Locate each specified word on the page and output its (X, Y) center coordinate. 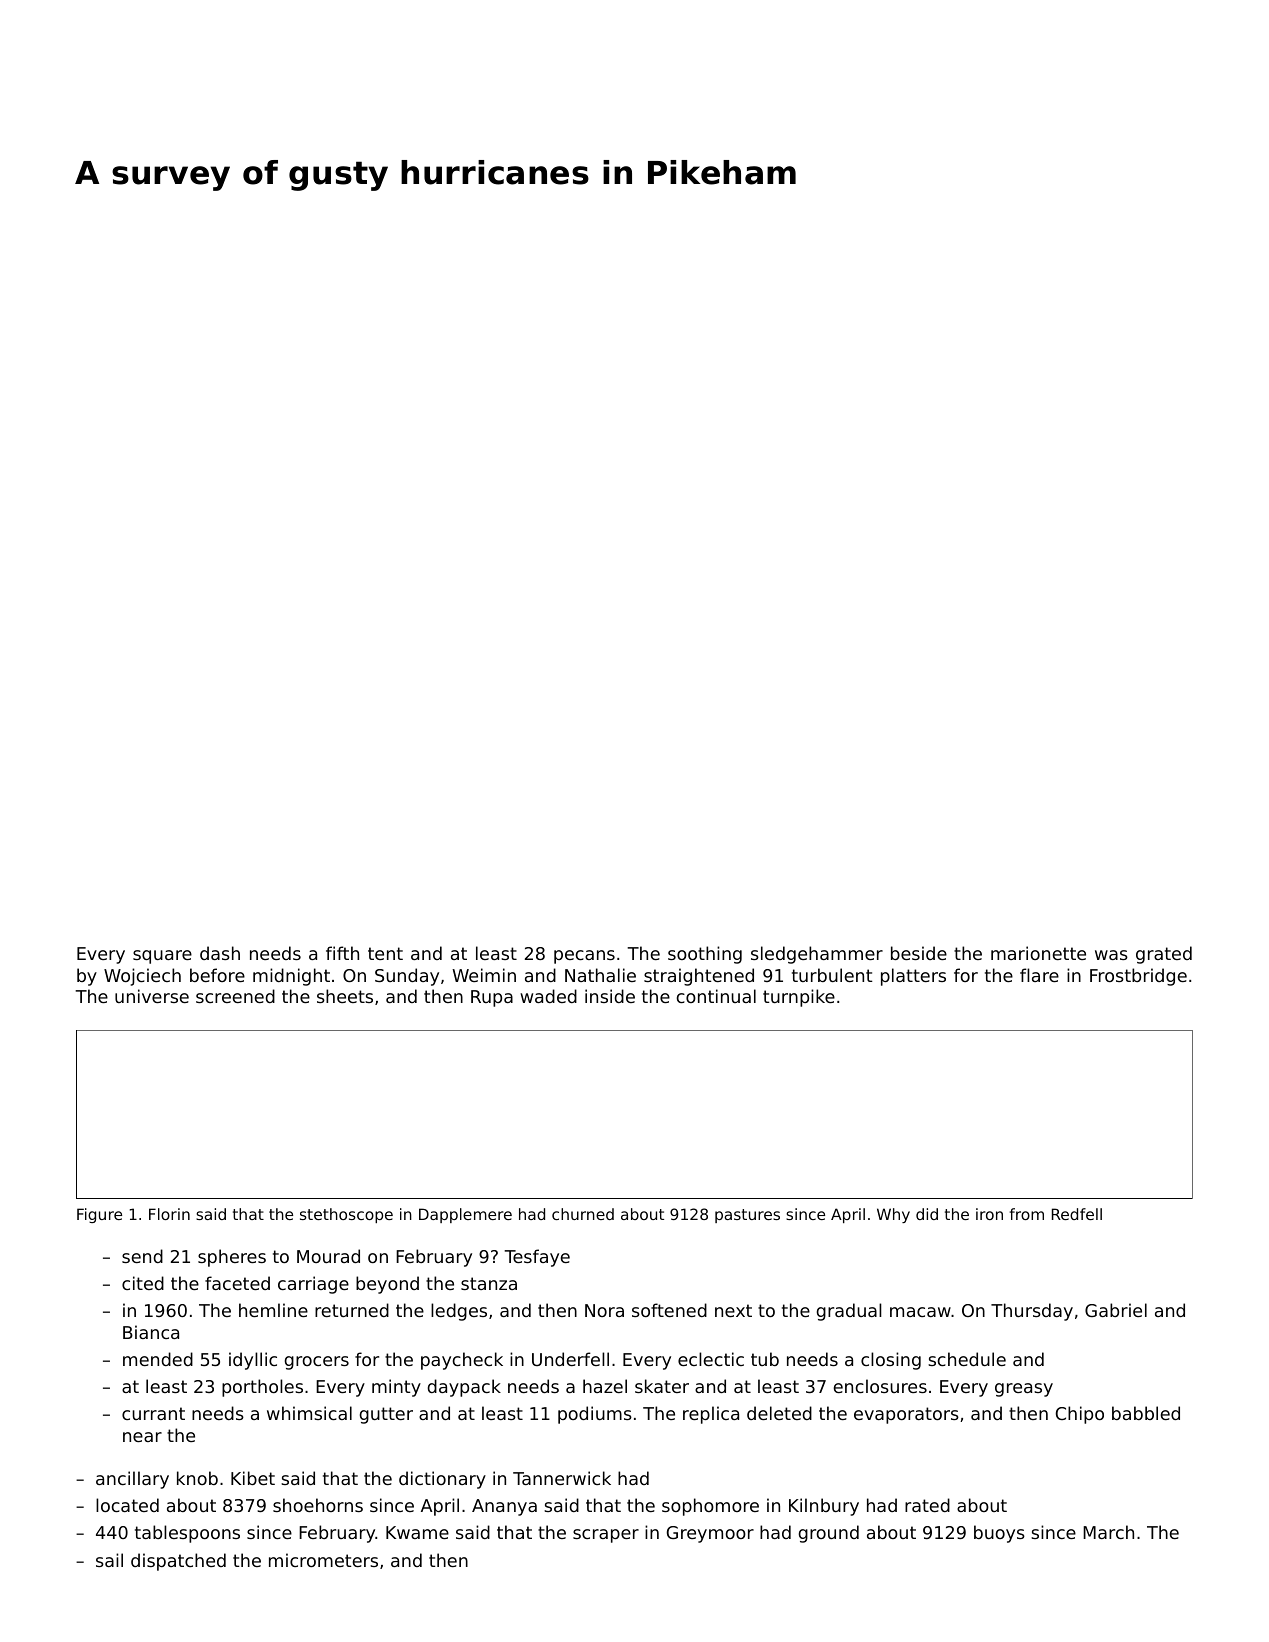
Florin (169, 1214)
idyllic (253, 1361)
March (1108, 1532)
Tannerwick (562, 1478)
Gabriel (1116, 1310)
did (927, 1214)
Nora (604, 1310)
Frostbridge (1138, 977)
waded (548, 996)
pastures (747, 1216)
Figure (99, 1215)
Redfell (1077, 1214)
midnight (291, 977)
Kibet (253, 1478)
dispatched (178, 1562)
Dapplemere (465, 1215)
